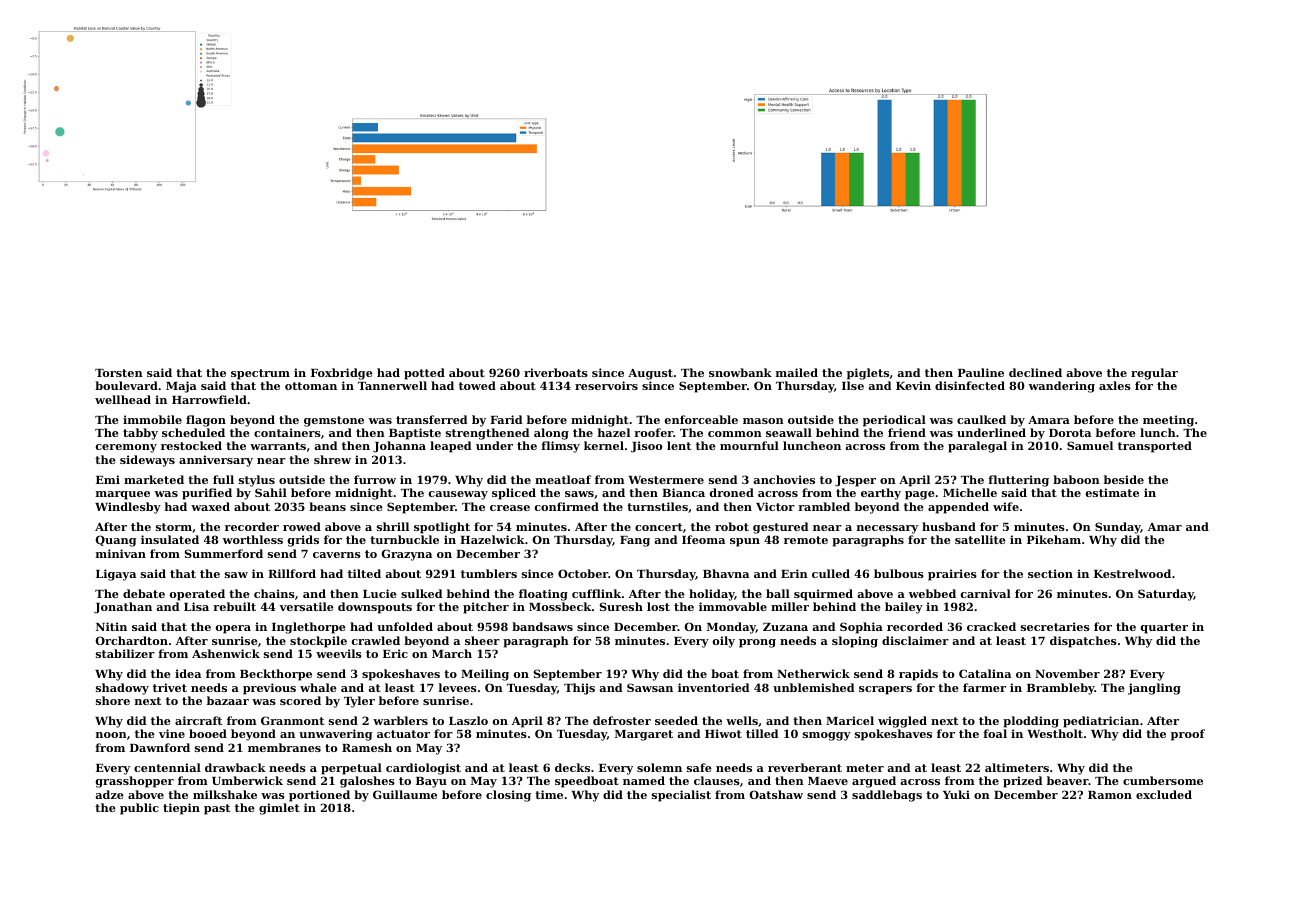  I want to click on declined, so click(1035, 372).
